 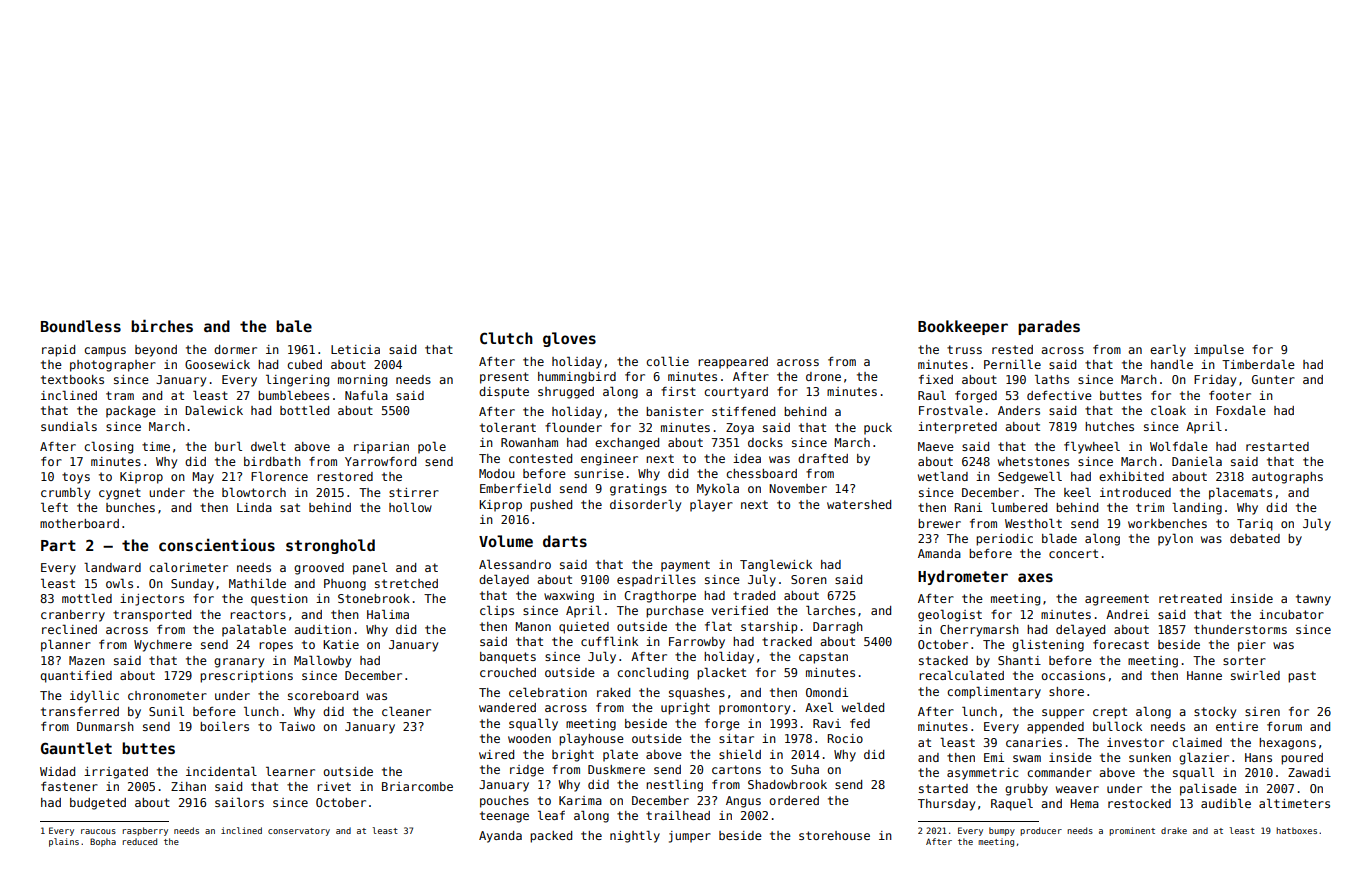 I want to click on tawny, so click(x=1313, y=600).
